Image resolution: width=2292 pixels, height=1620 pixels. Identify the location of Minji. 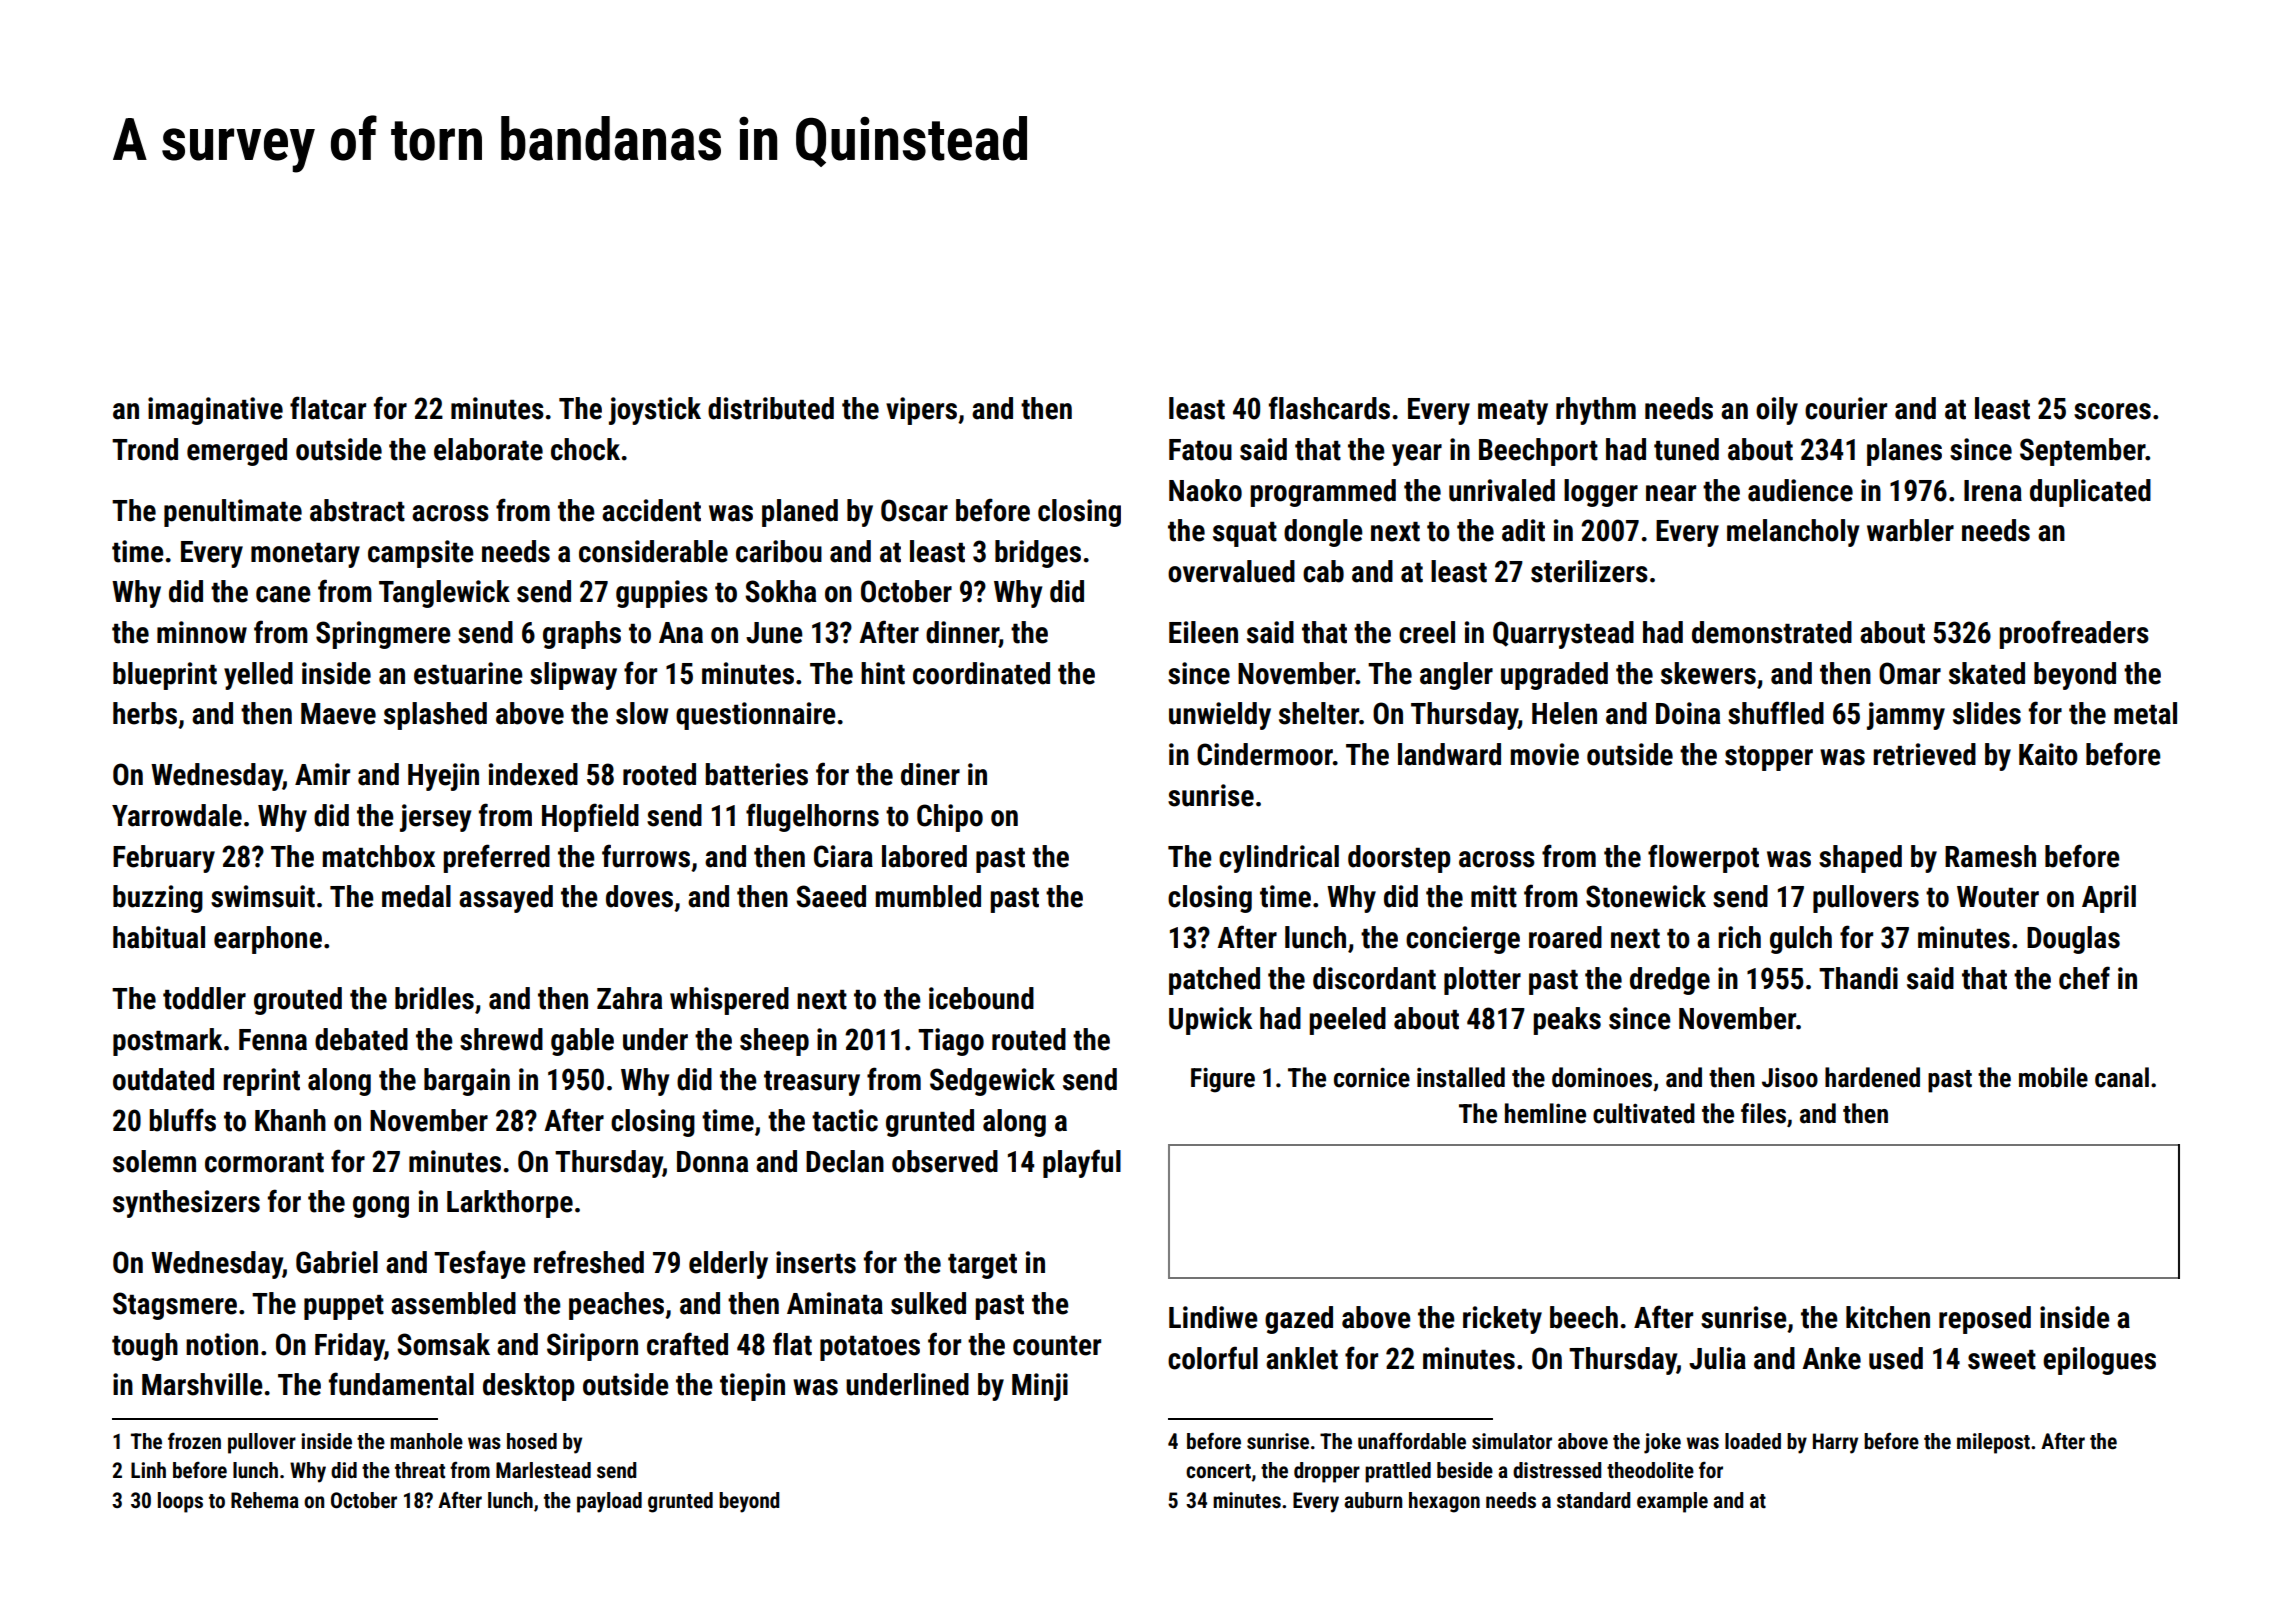
(1040, 1387).
